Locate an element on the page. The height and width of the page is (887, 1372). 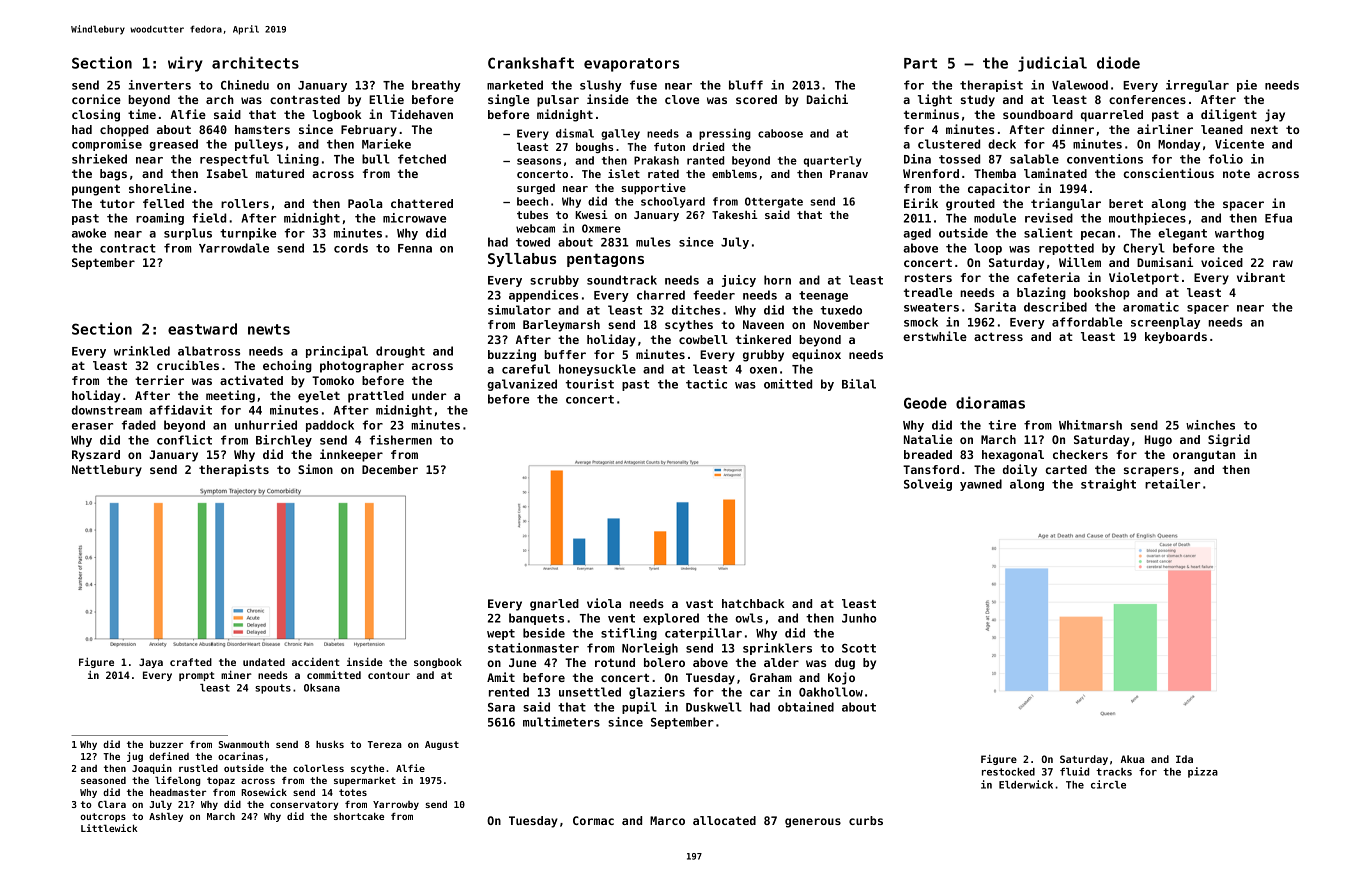
irregular is located at coordinates (1197, 86).
